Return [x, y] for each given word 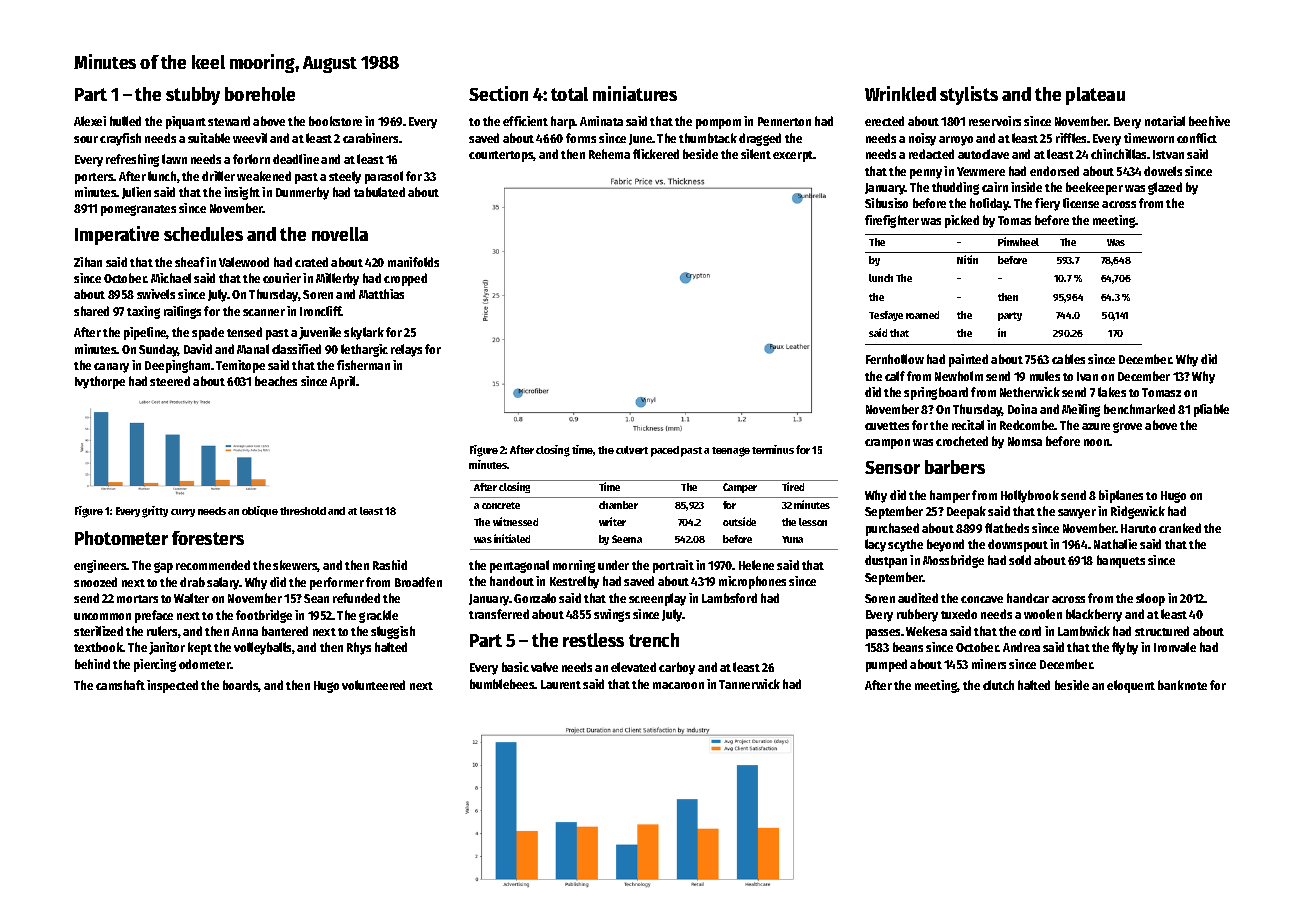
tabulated [379, 192]
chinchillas [1118, 154]
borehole [260, 94]
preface [154, 616]
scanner [264, 312]
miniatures [635, 93]
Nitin [967, 259]
